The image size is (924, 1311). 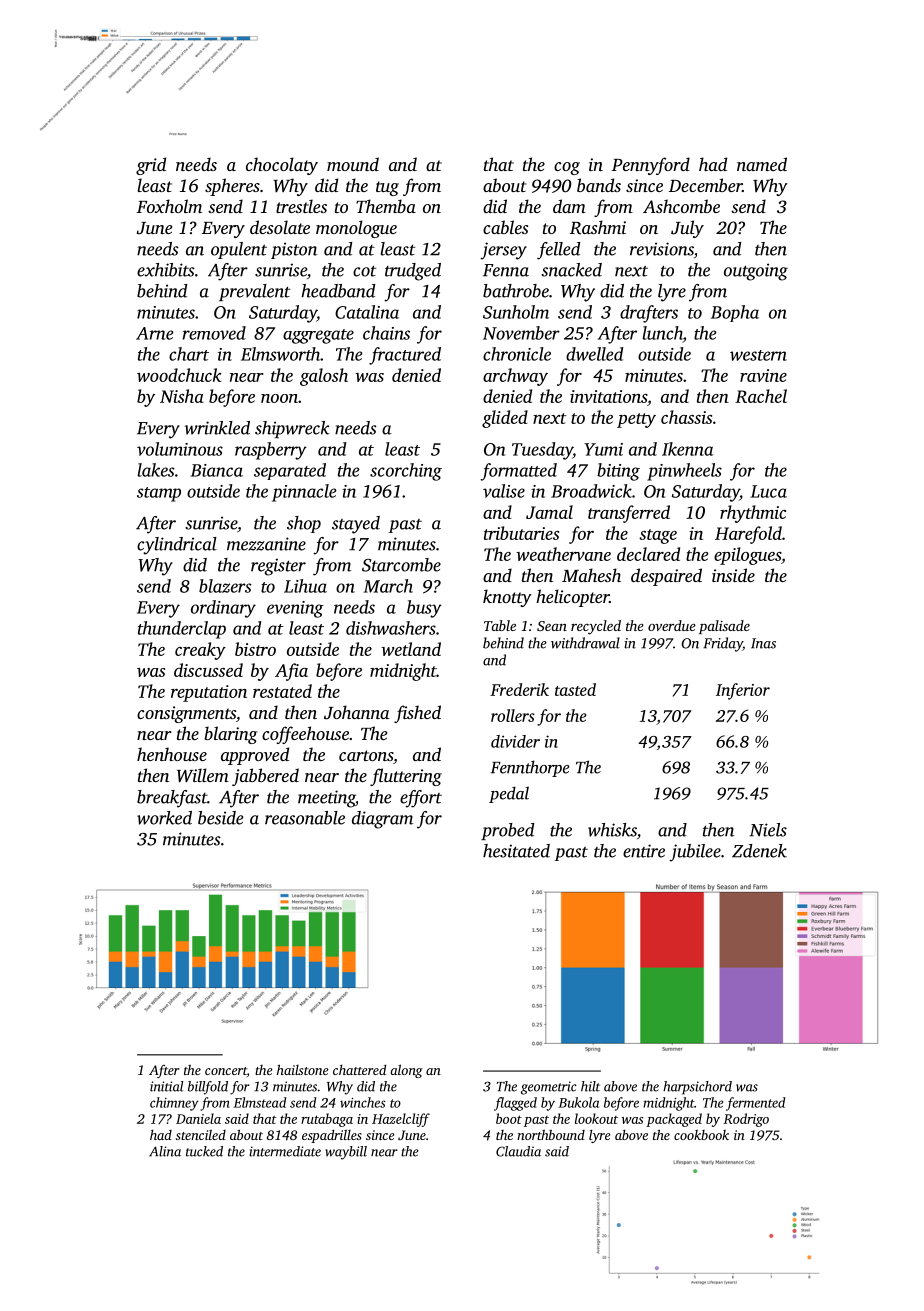 What do you see at coordinates (756, 272) in the screenshot?
I see `outgoing` at bounding box center [756, 272].
